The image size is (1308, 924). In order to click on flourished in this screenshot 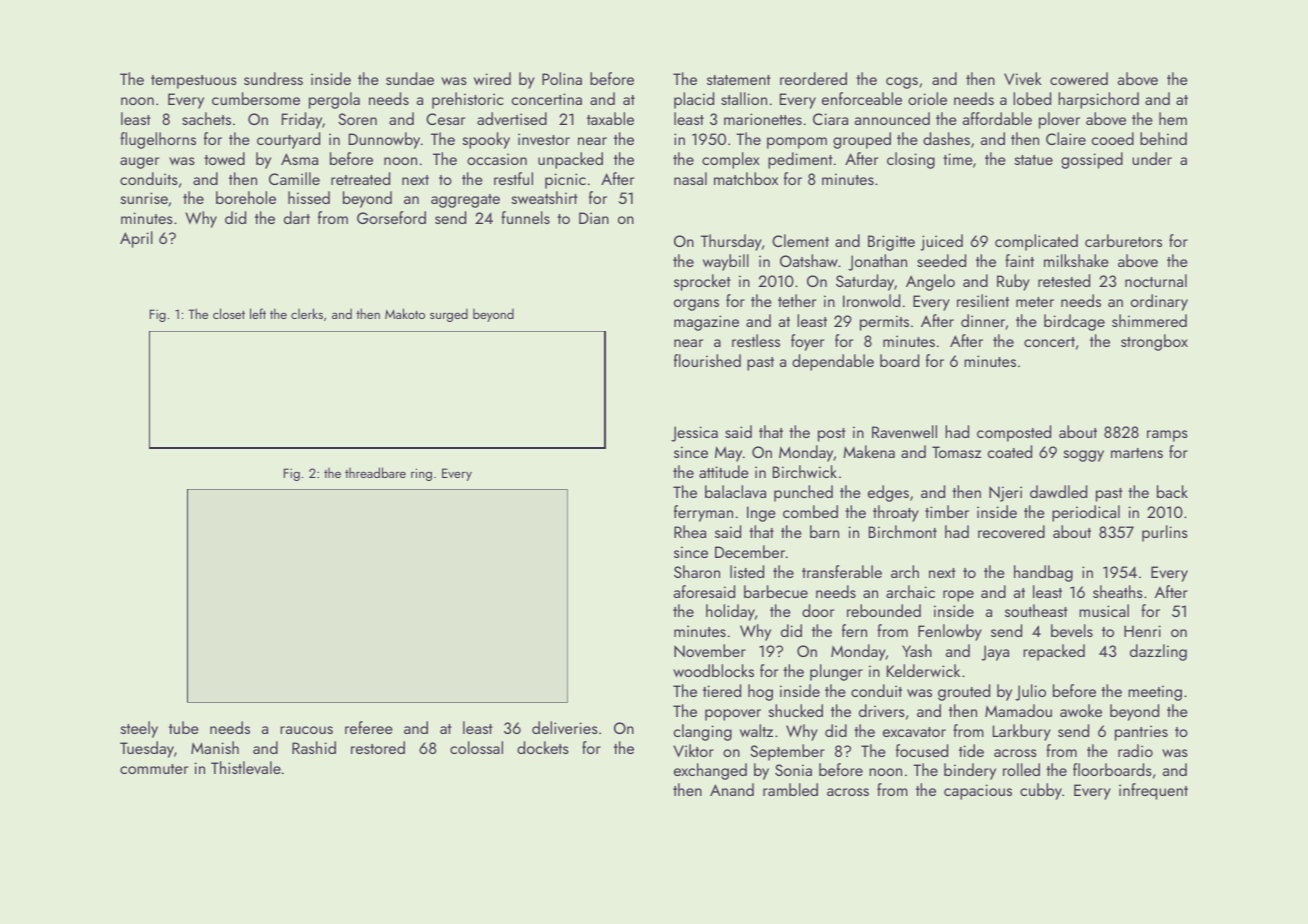, I will do `click(707, 360)`.
